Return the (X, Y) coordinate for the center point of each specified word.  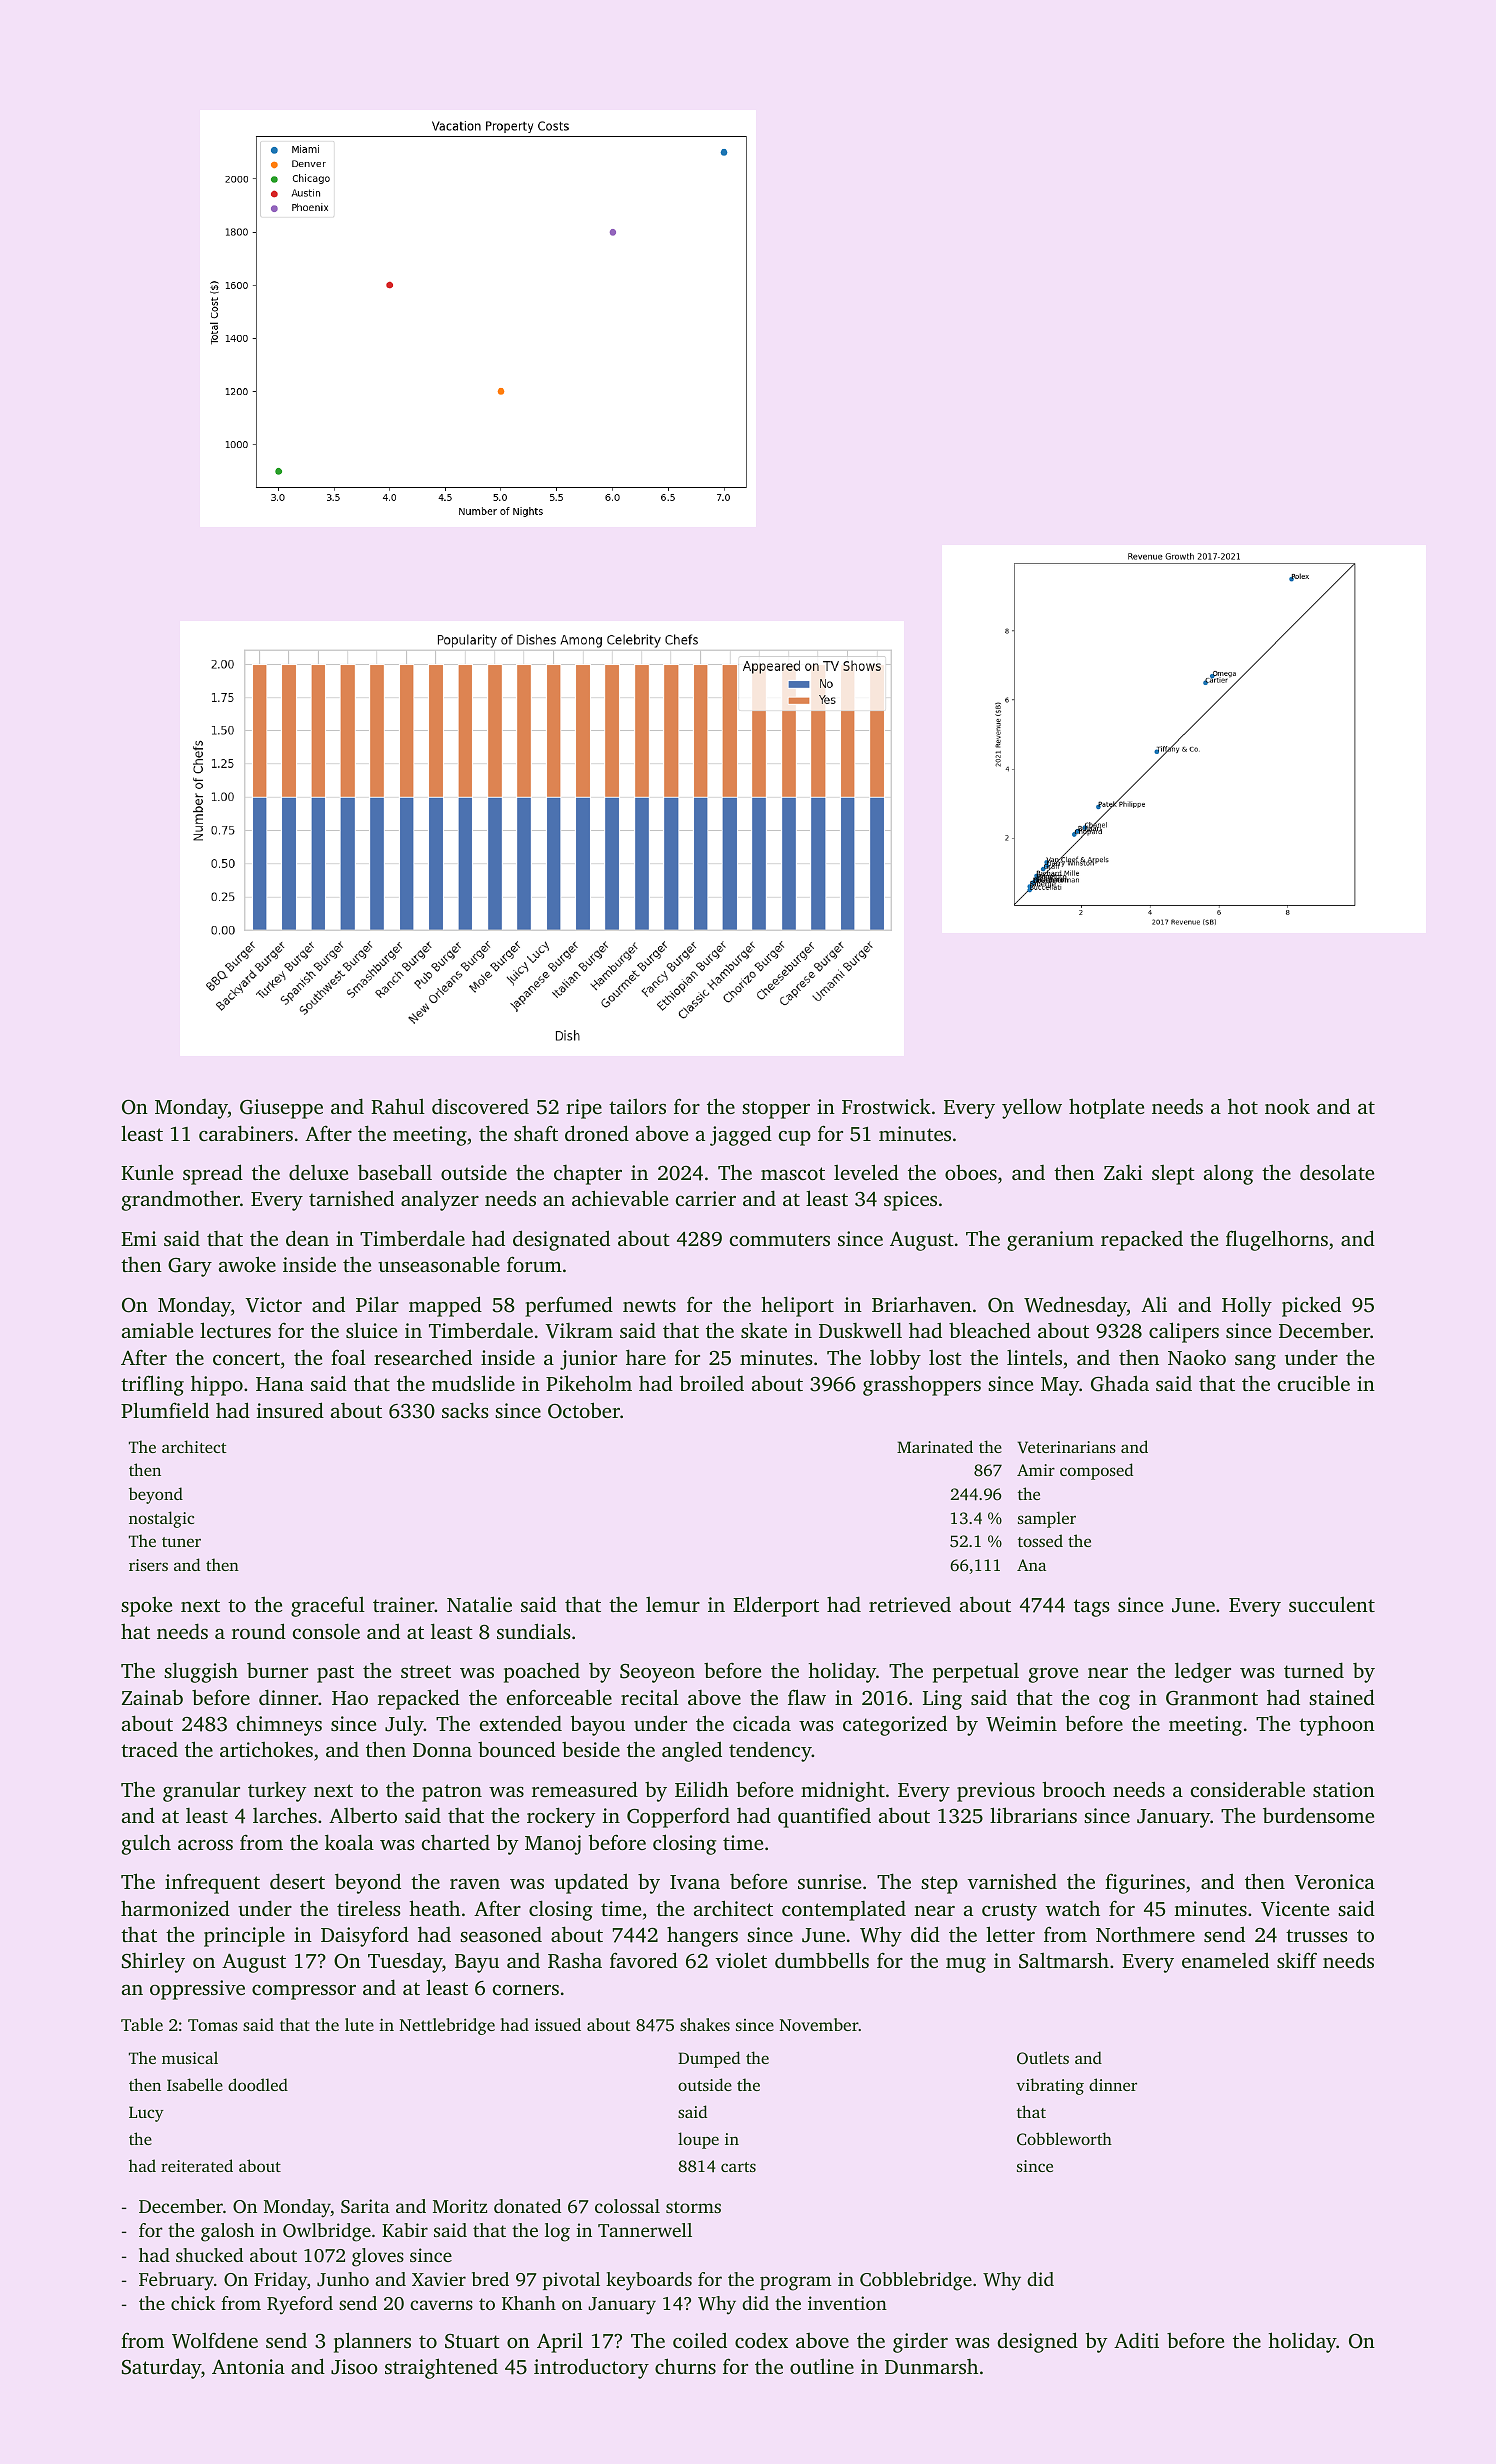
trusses (1317, 1935)
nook (1287, 1106)
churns (685, 2366)
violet (741, 1960)
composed (1096, 1471)
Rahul (398, 1106)
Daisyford (365, 1936)
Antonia (248, 2366)
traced (149, 1749)
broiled (711, 1383)
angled (692, 1751)
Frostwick (886, 1106)
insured (290, 1410)
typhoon (1337, 1725)
